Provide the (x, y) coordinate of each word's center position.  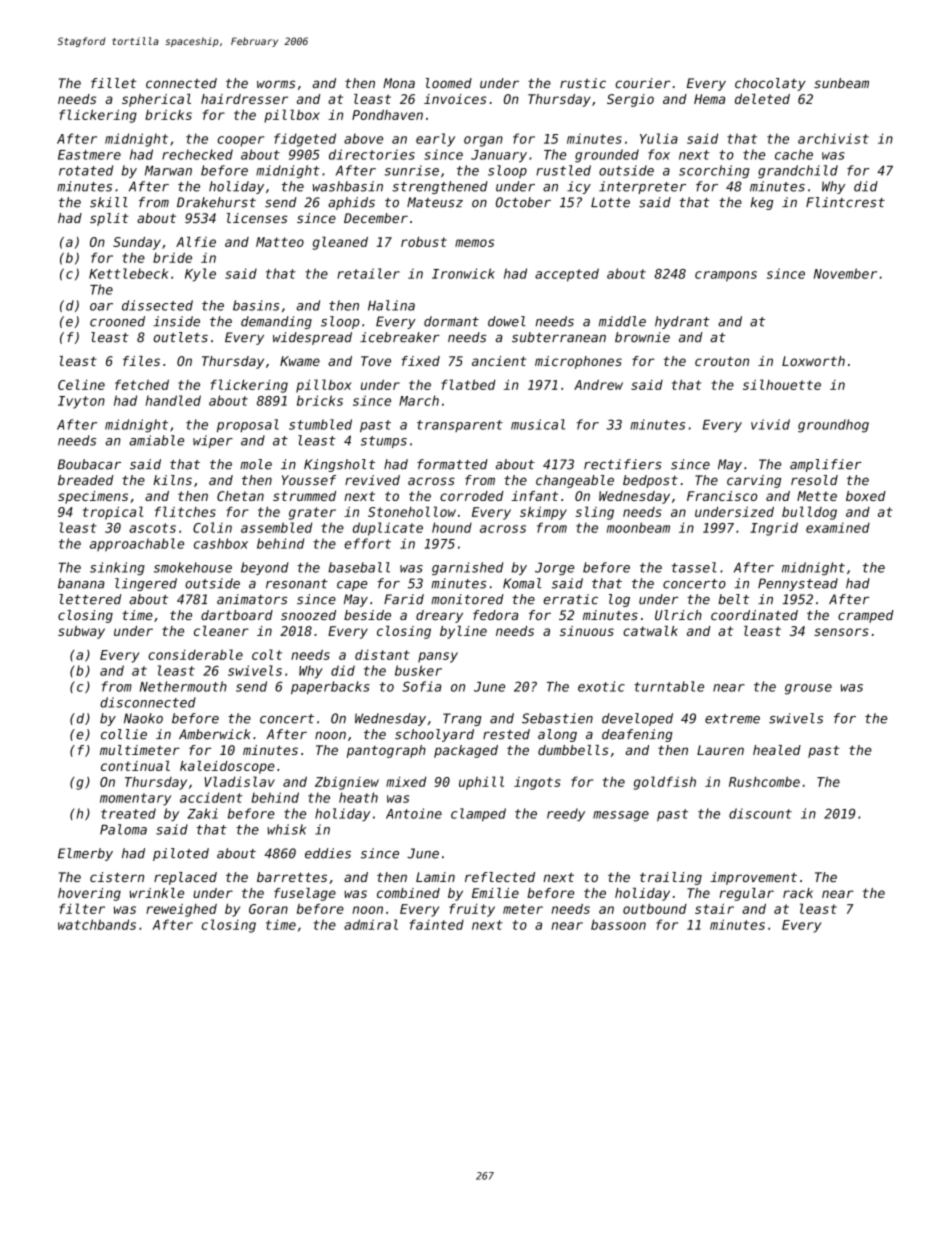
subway (81, 632)
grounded (607, 156)
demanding (276, 322)
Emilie (495, 893)
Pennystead (798, 584)
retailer (368, 273)
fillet (113, 83)
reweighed (181, 910)
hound (452, 527)
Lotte (610, 202)
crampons (726, 276)
